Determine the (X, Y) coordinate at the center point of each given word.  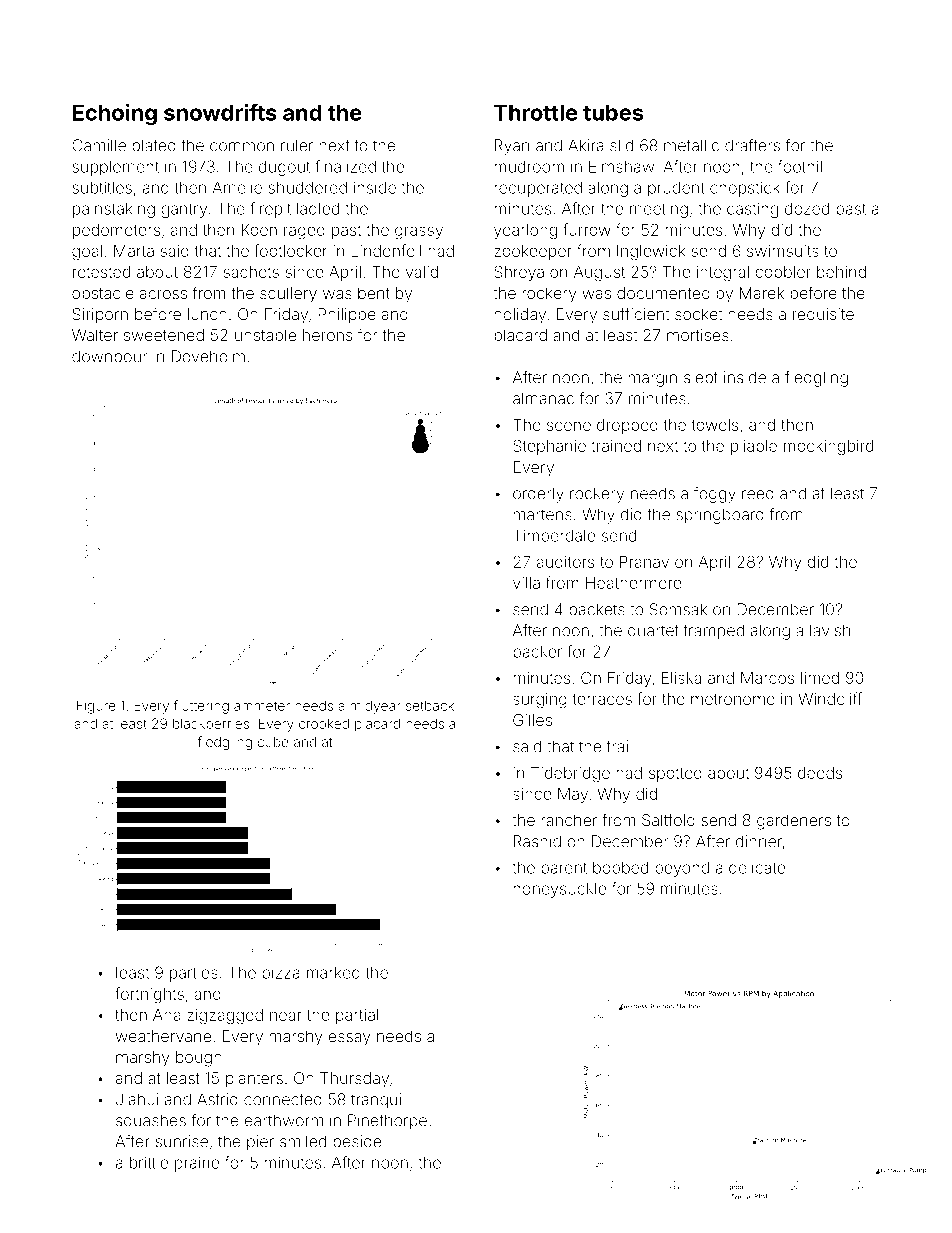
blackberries (211, 723)
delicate (757, 868)
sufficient (636, 313)
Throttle (535, 112)
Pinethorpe (387, 1122)
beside (357, 1141)
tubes (613, 112)
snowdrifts (220, 112)
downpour (110, 358)
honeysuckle (559, 890)
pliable (754, 447)
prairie (197, 1164)
